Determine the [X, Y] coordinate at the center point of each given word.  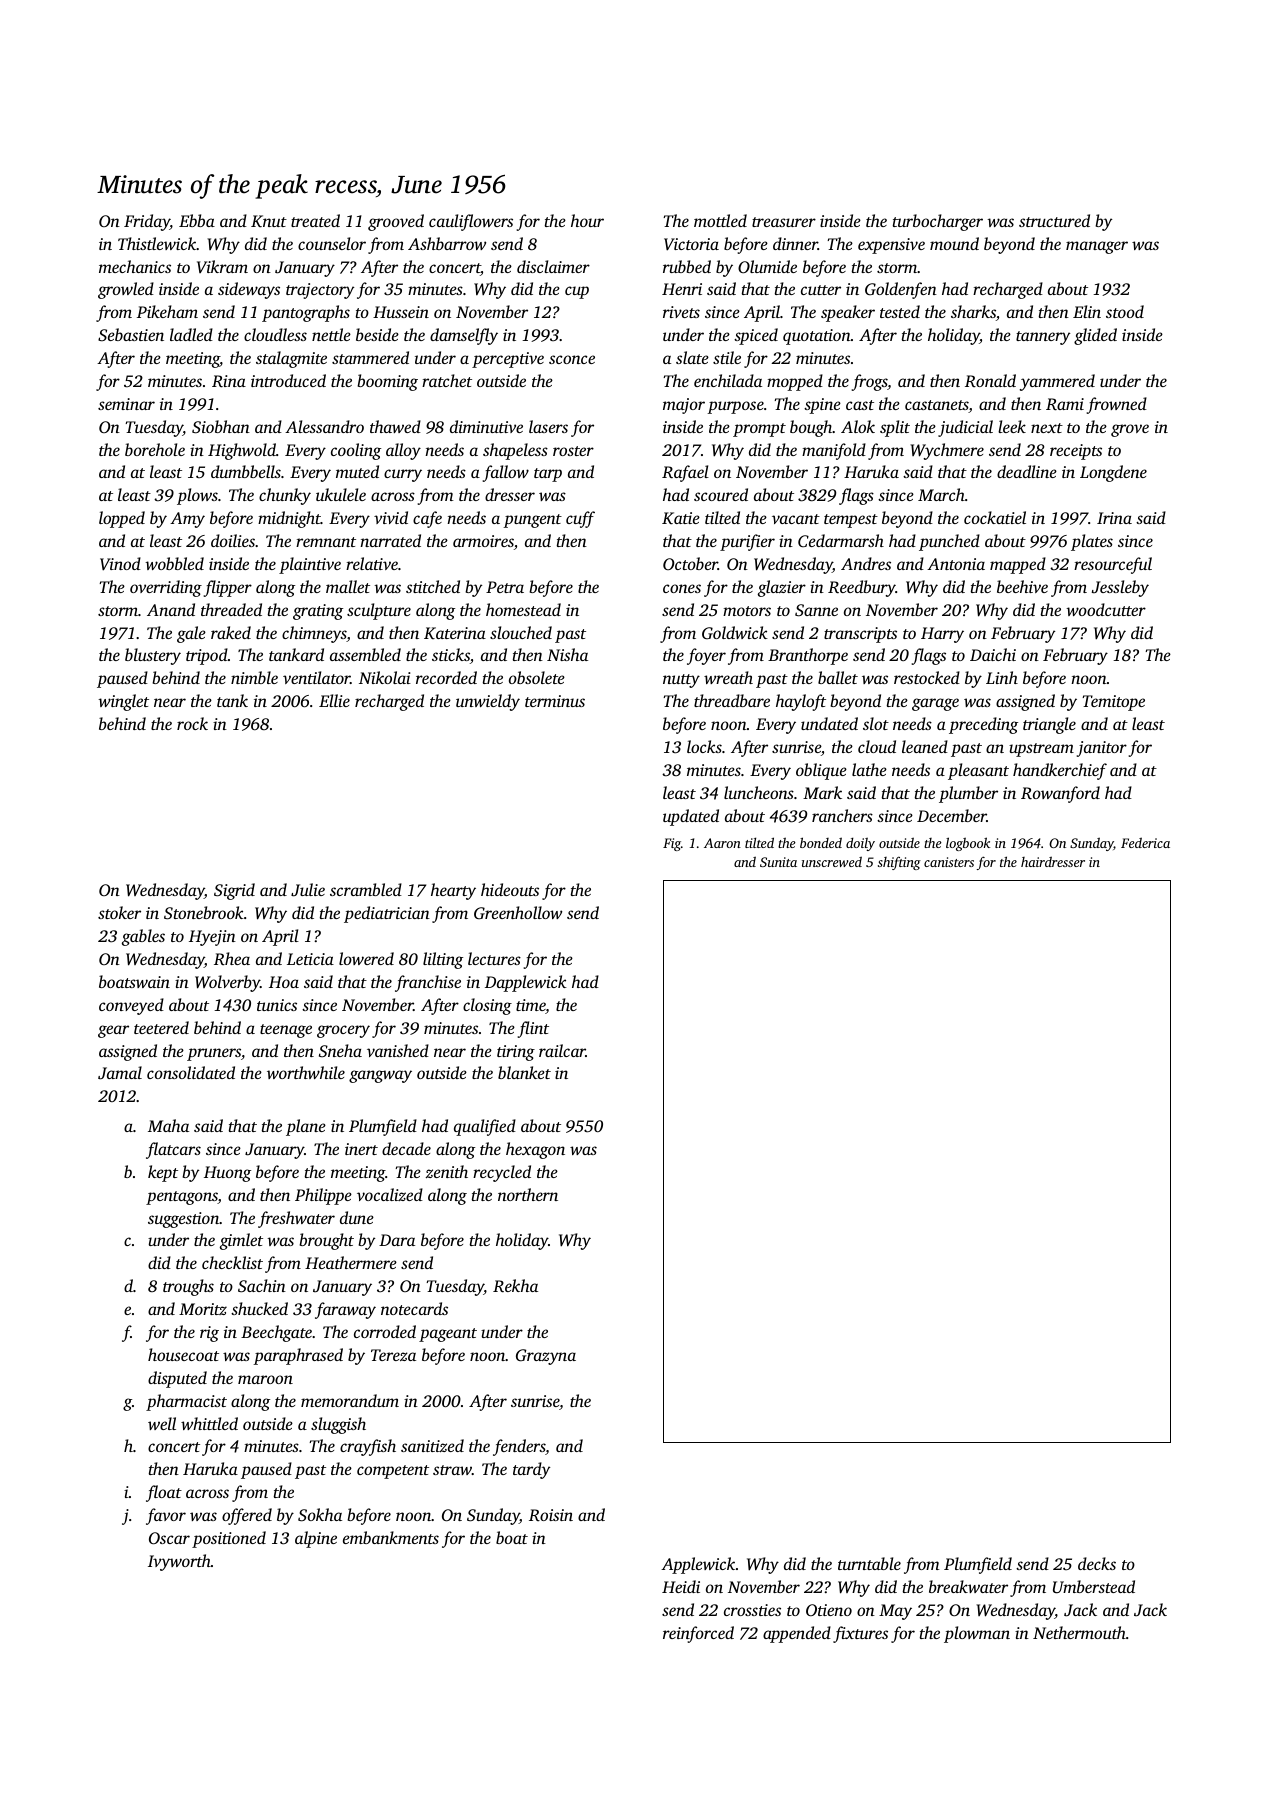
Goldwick [735, 632]
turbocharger [938, 222]
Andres [866, 563]
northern [528, 1194]
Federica [1145, 842]
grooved [396, 222]
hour [587, 220]
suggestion [184, 1220]
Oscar [169, 1538]
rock [192, 723]
